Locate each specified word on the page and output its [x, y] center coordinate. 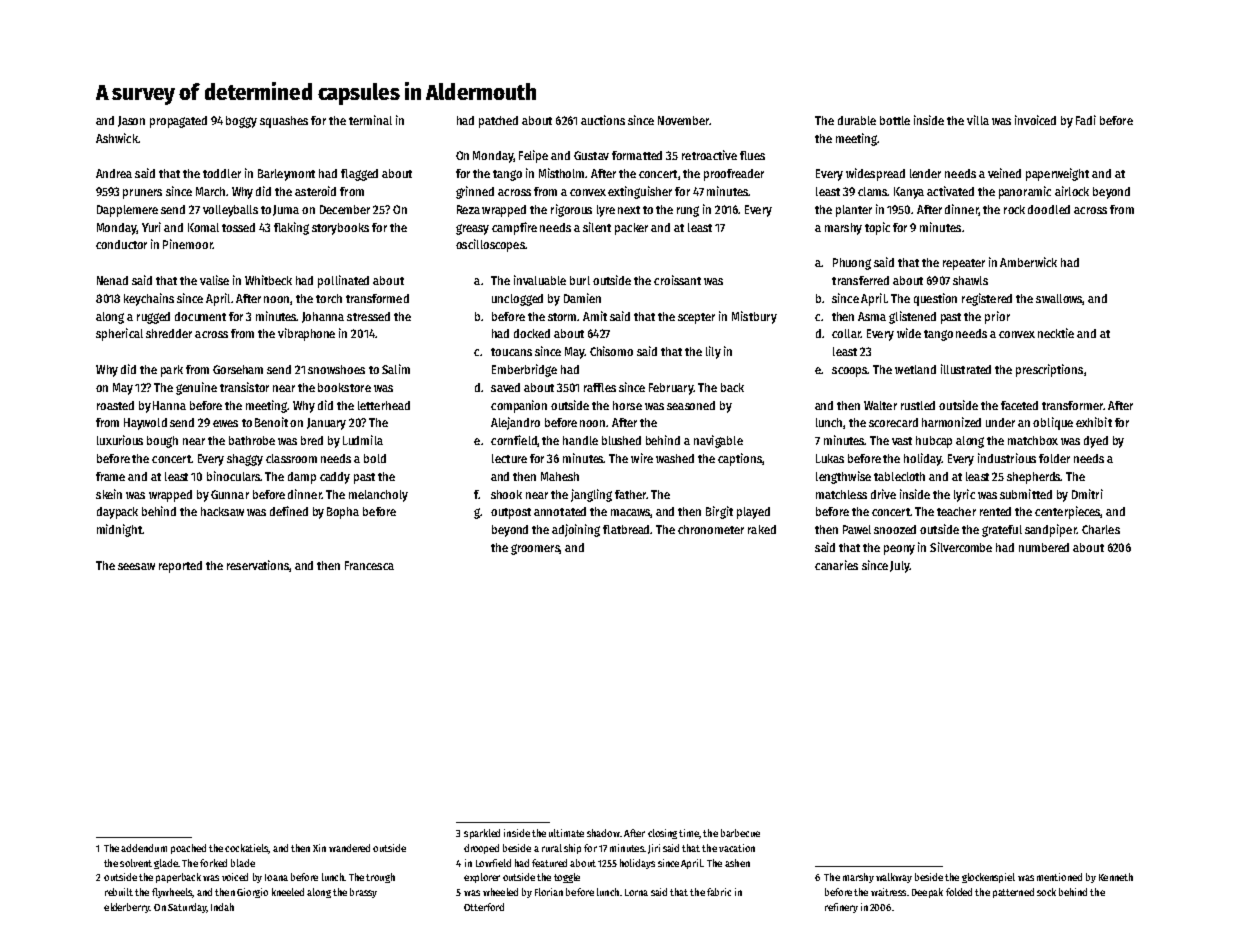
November [684, 120]
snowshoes [336, 369]
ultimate [566, 833]
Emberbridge [524, 370]
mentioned [1059, 877]
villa [978, 120]
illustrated [966, 369]
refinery [841, 908]
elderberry [127, 908]
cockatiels [246, 848]
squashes [284, 122]
